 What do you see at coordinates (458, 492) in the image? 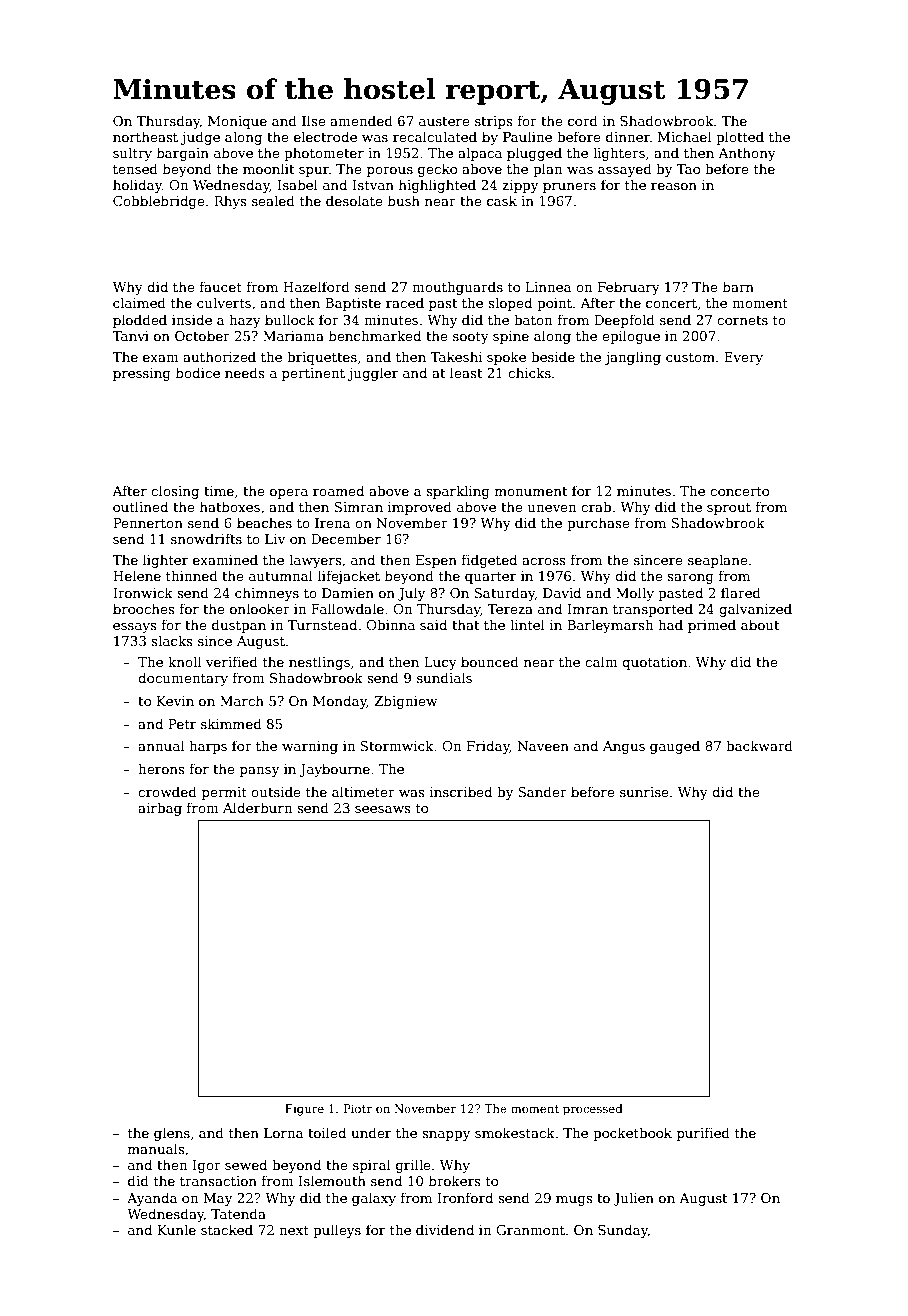
I see `sparkling` at bounding box center [458, 492].
